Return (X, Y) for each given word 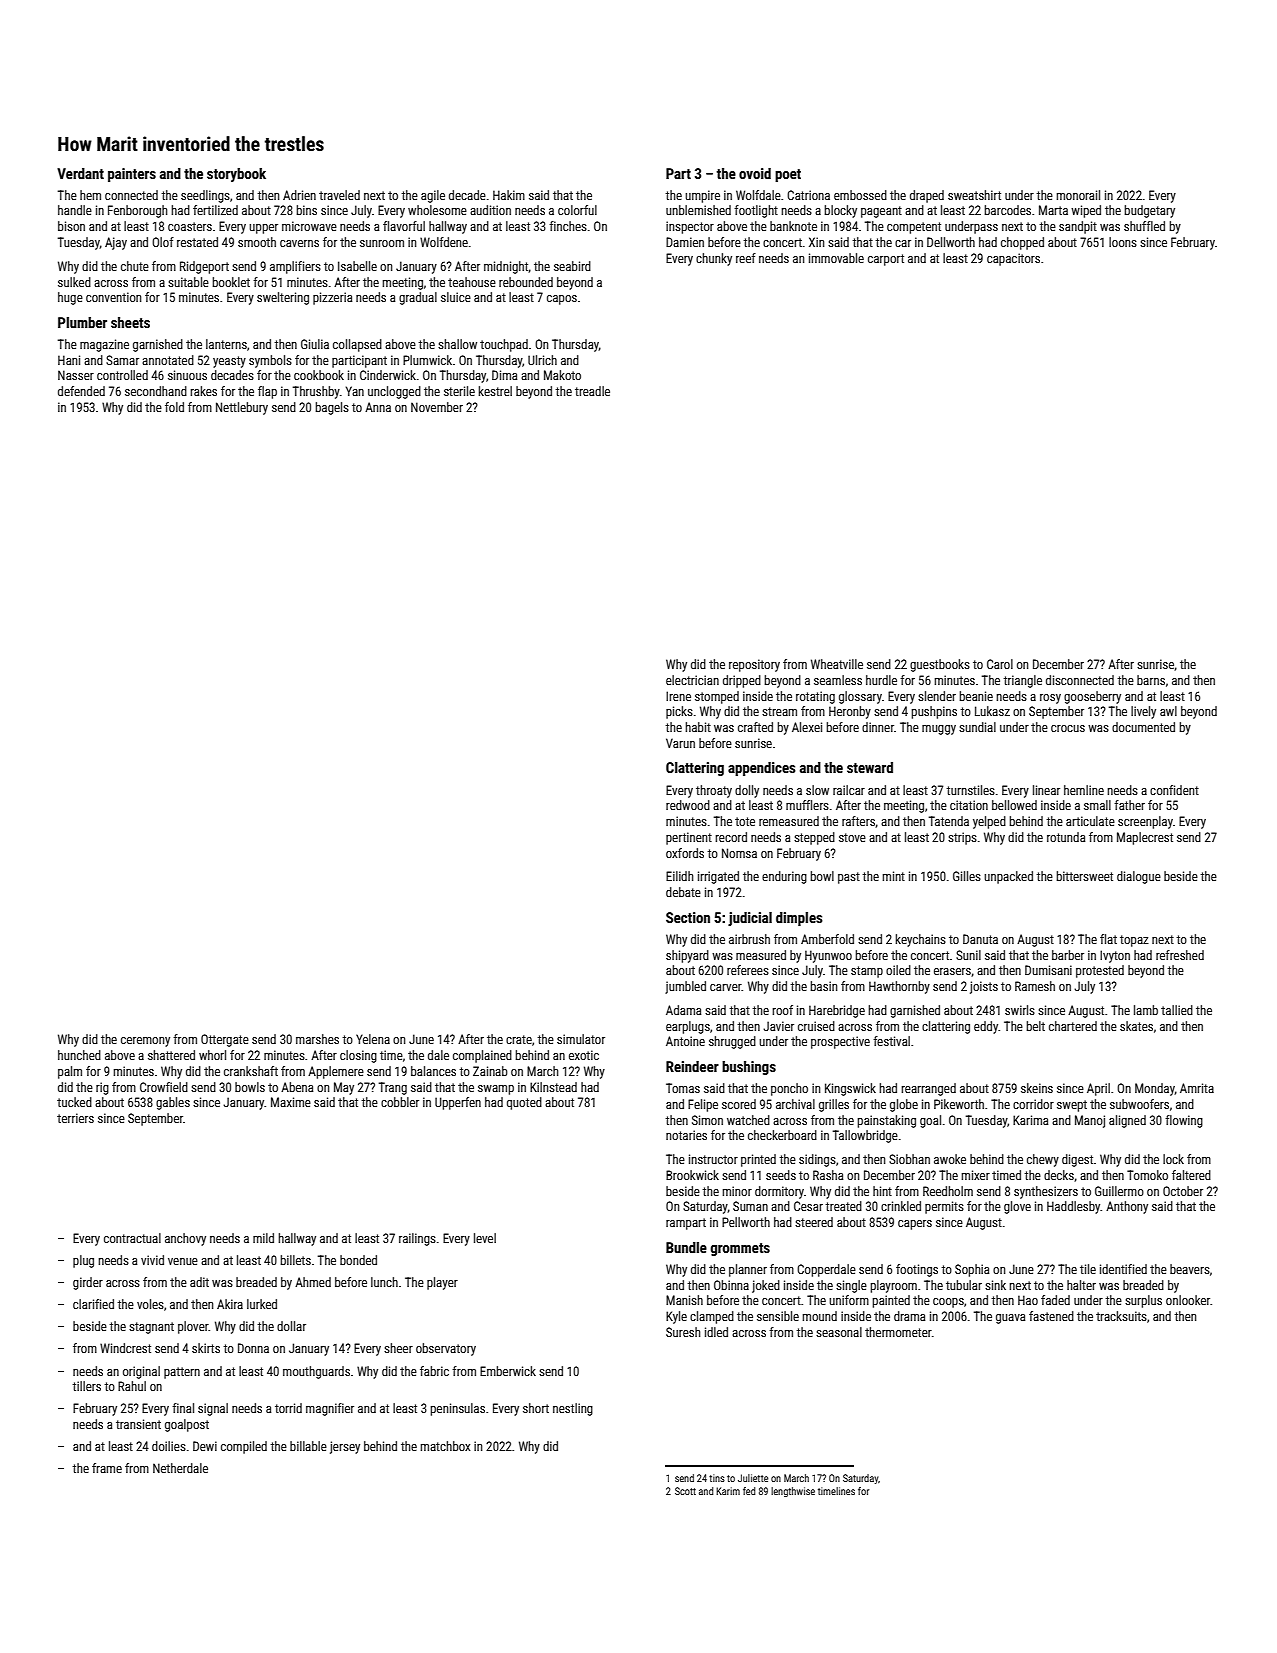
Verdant (80, 173)
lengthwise (793, 1492)
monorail (1078, 195)
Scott (685, 1491)
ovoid (755, 173)
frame (107, 1468)
